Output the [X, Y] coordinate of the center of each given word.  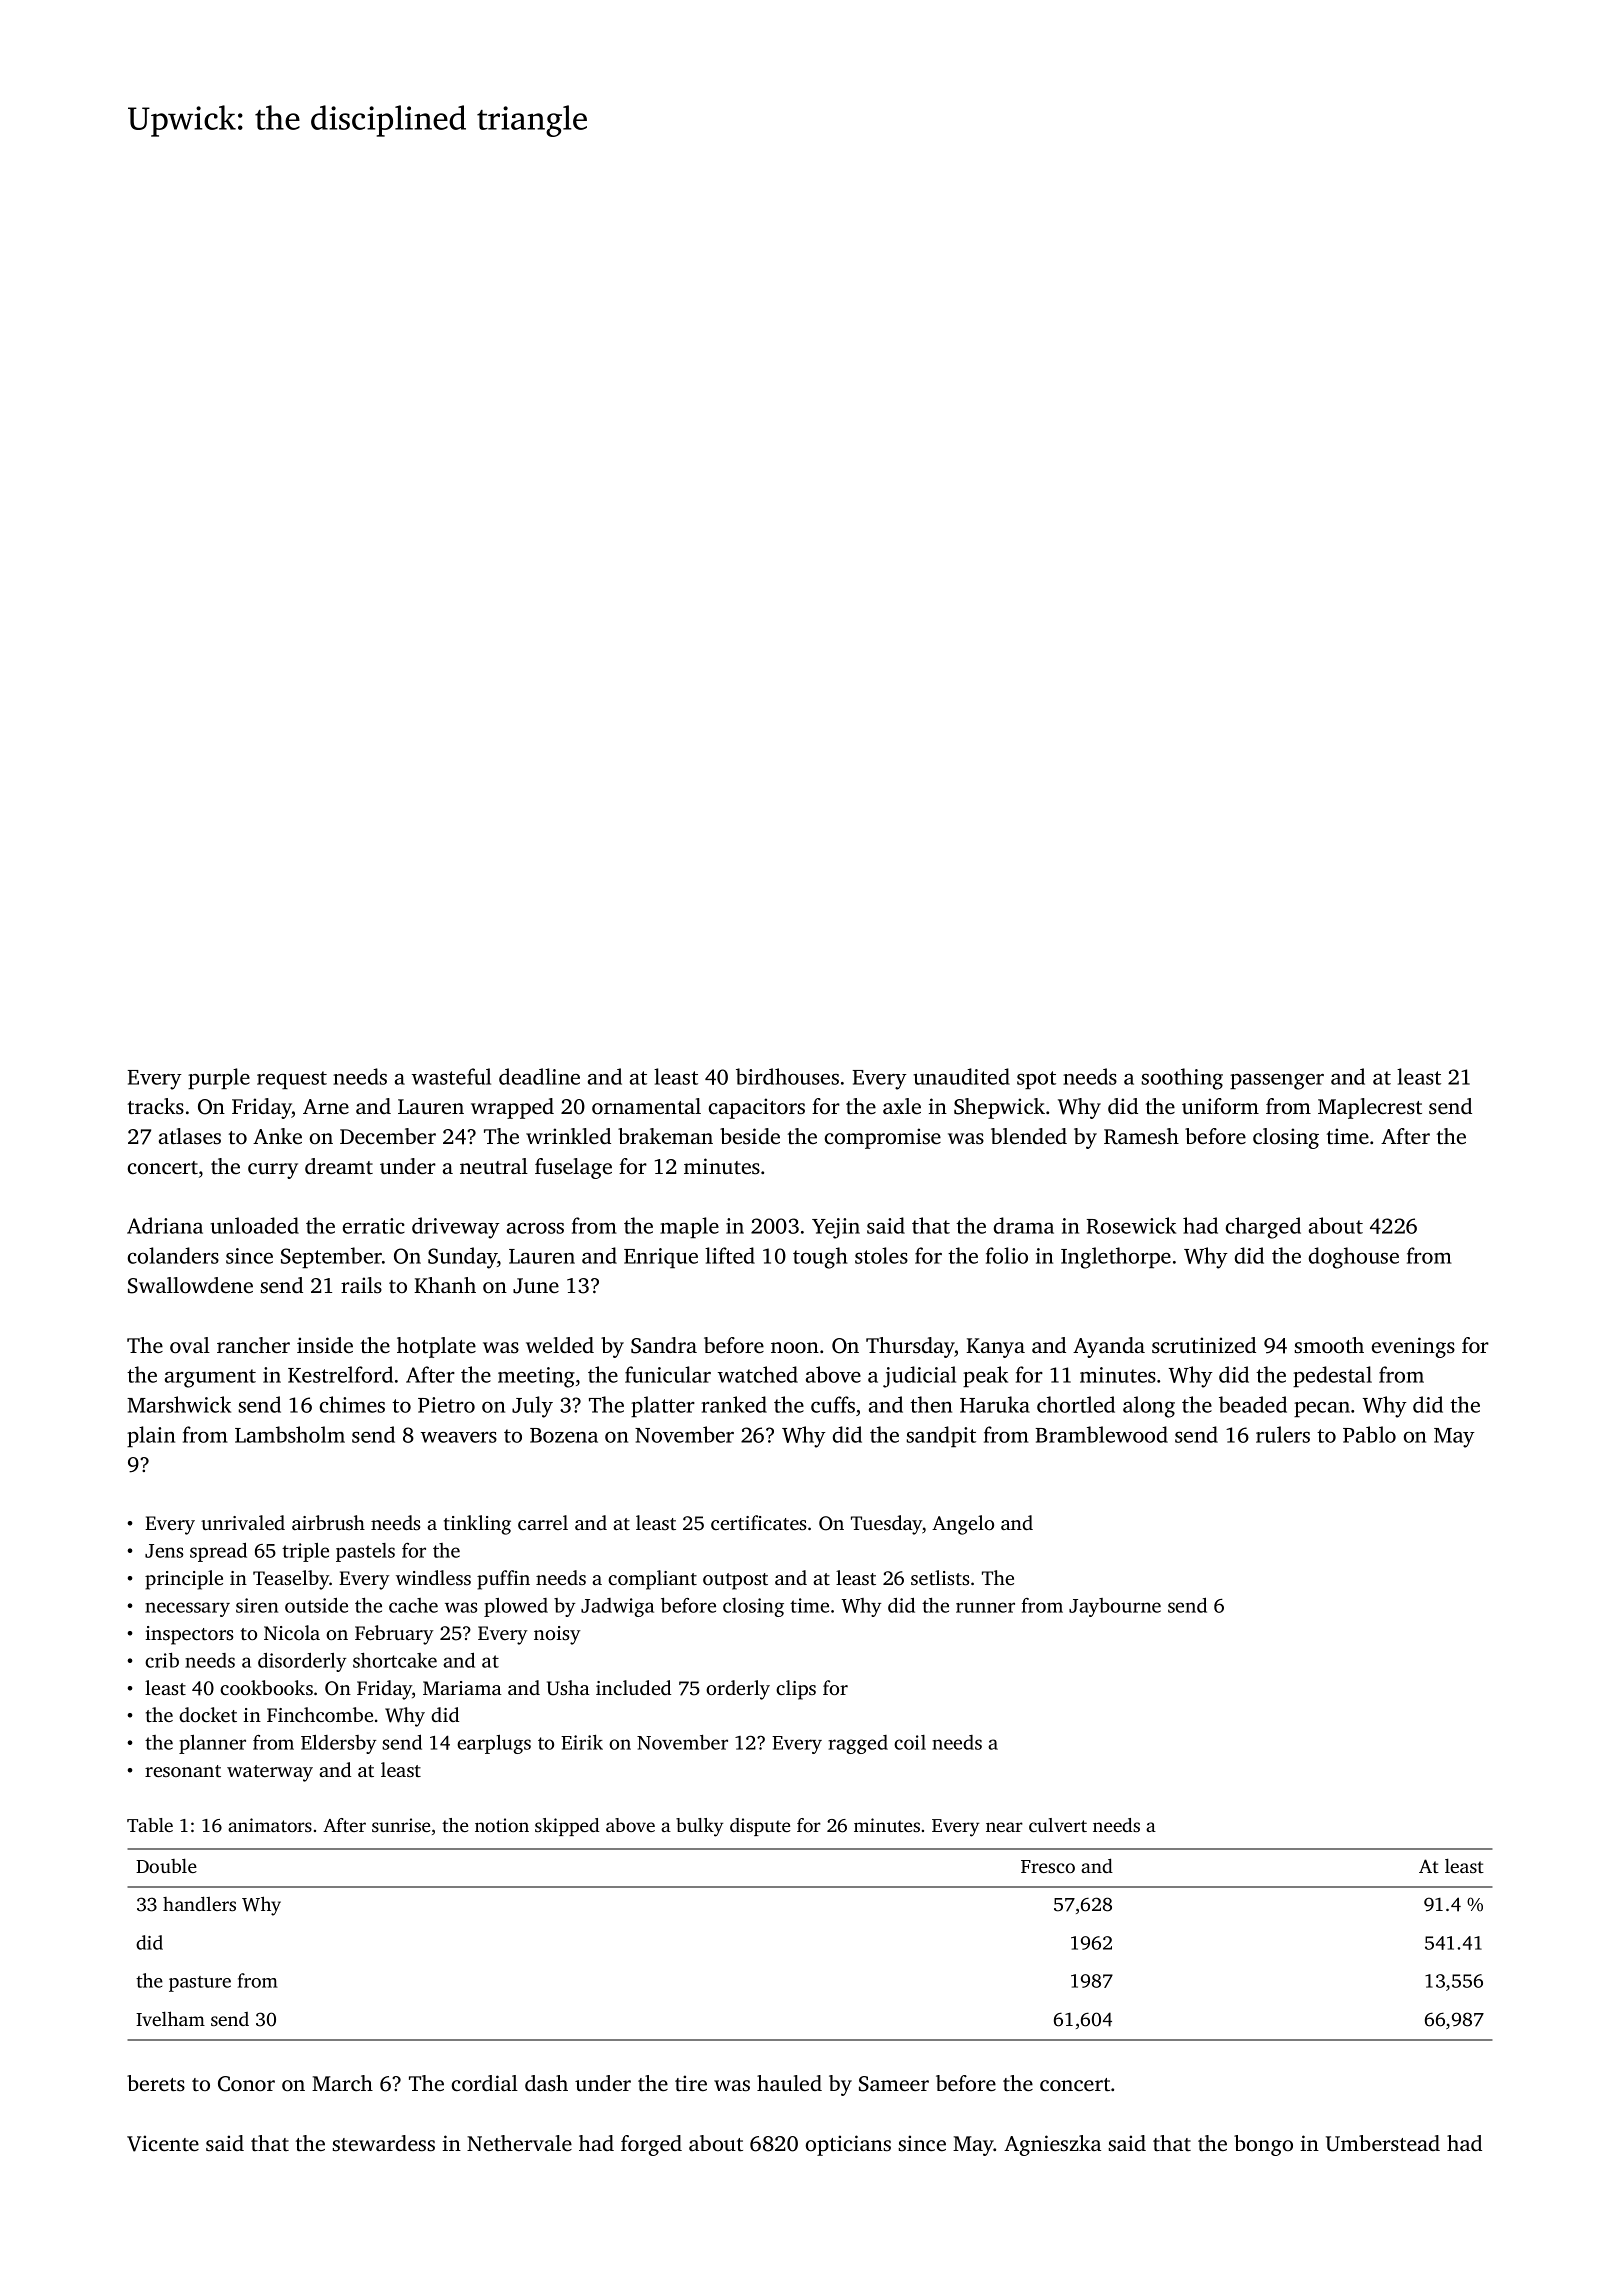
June [536, 1286]
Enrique [661, 1258]
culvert [1058, 1825]
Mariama [462, 1688]
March [342, 2083]
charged [1263, 1228]
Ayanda [1109, 1347]
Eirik [582, 1742]
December [388, 1136]
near [1004, 1827]
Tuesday [887, 1525]
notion [502, 1825]
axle [902, 1106]
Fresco [1048, 1866]
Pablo [1369, 1434]
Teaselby [291, 1580]
